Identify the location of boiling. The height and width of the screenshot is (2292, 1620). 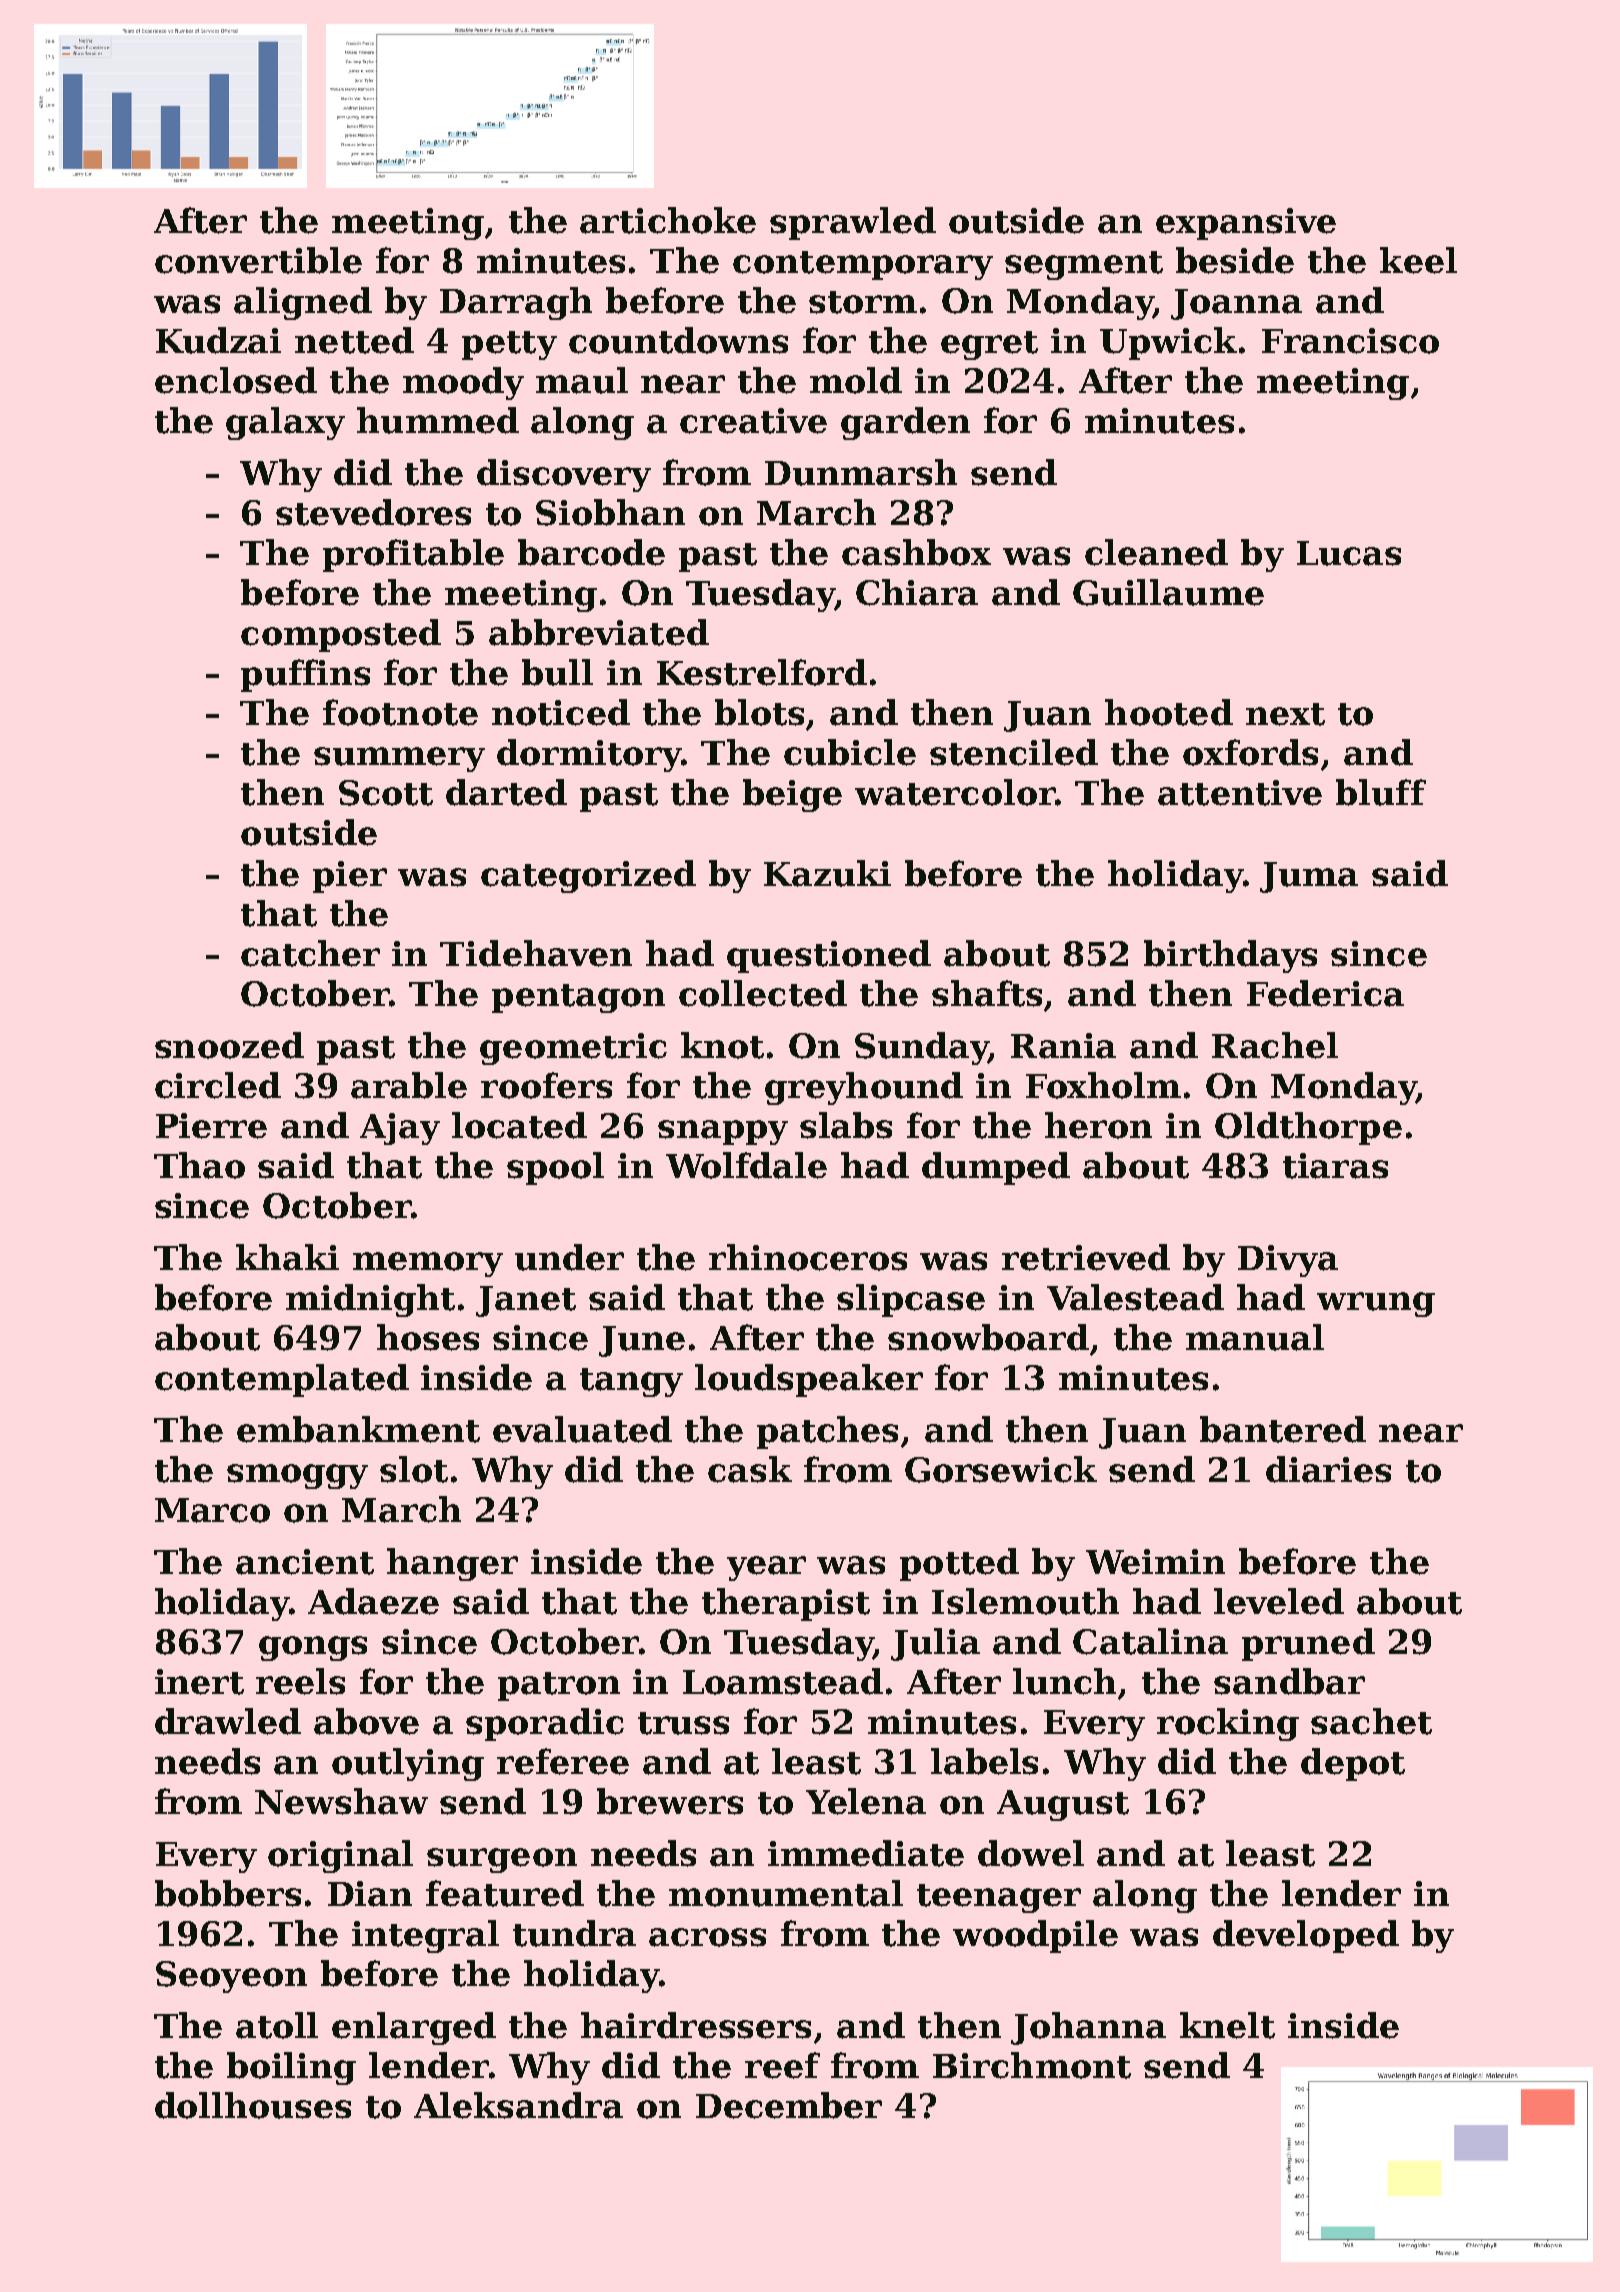
(291, 2068).
